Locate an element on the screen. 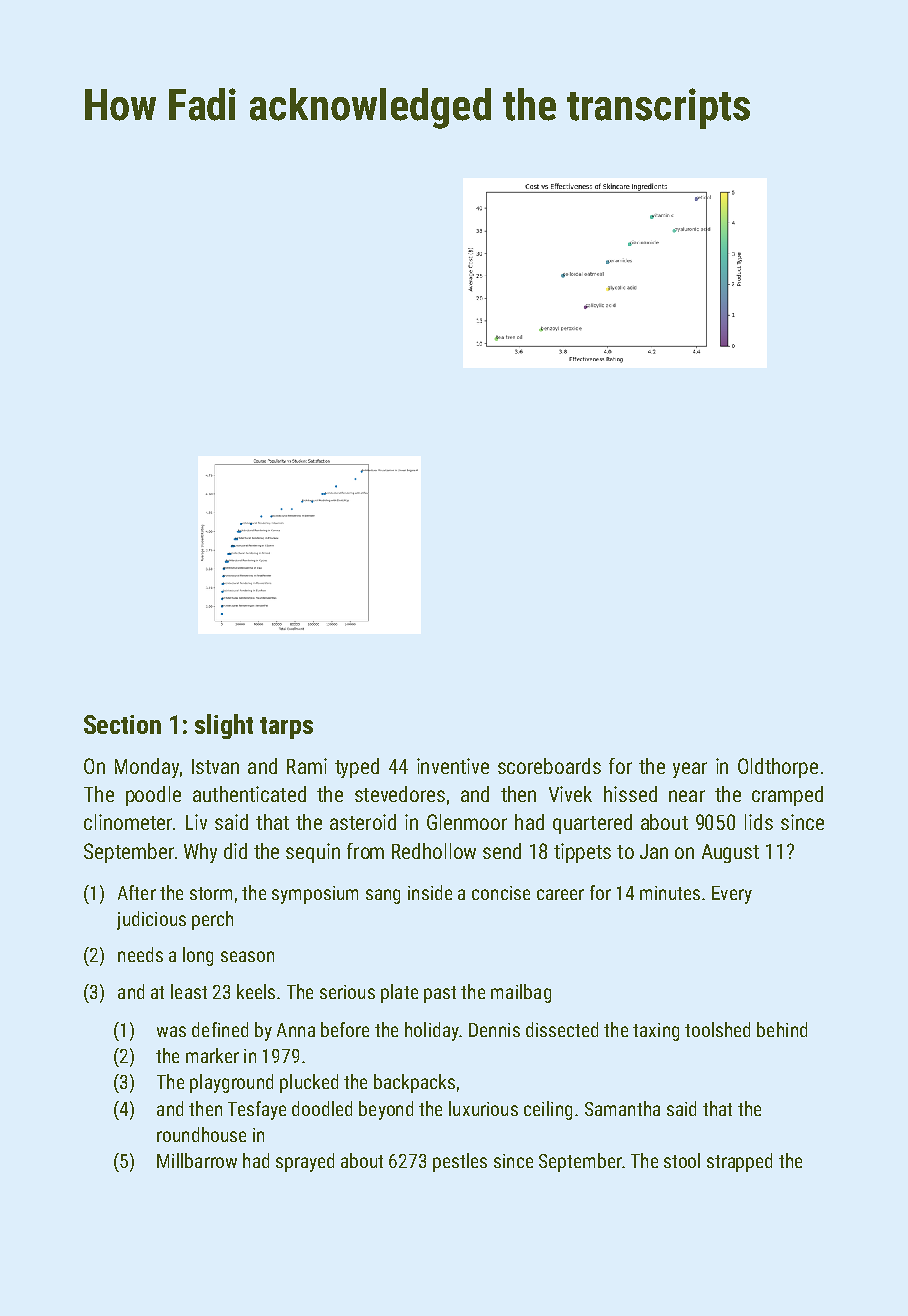 The height and width of the screenshot is (1316, 908). strapped is located at coordinates (739, 1162).
